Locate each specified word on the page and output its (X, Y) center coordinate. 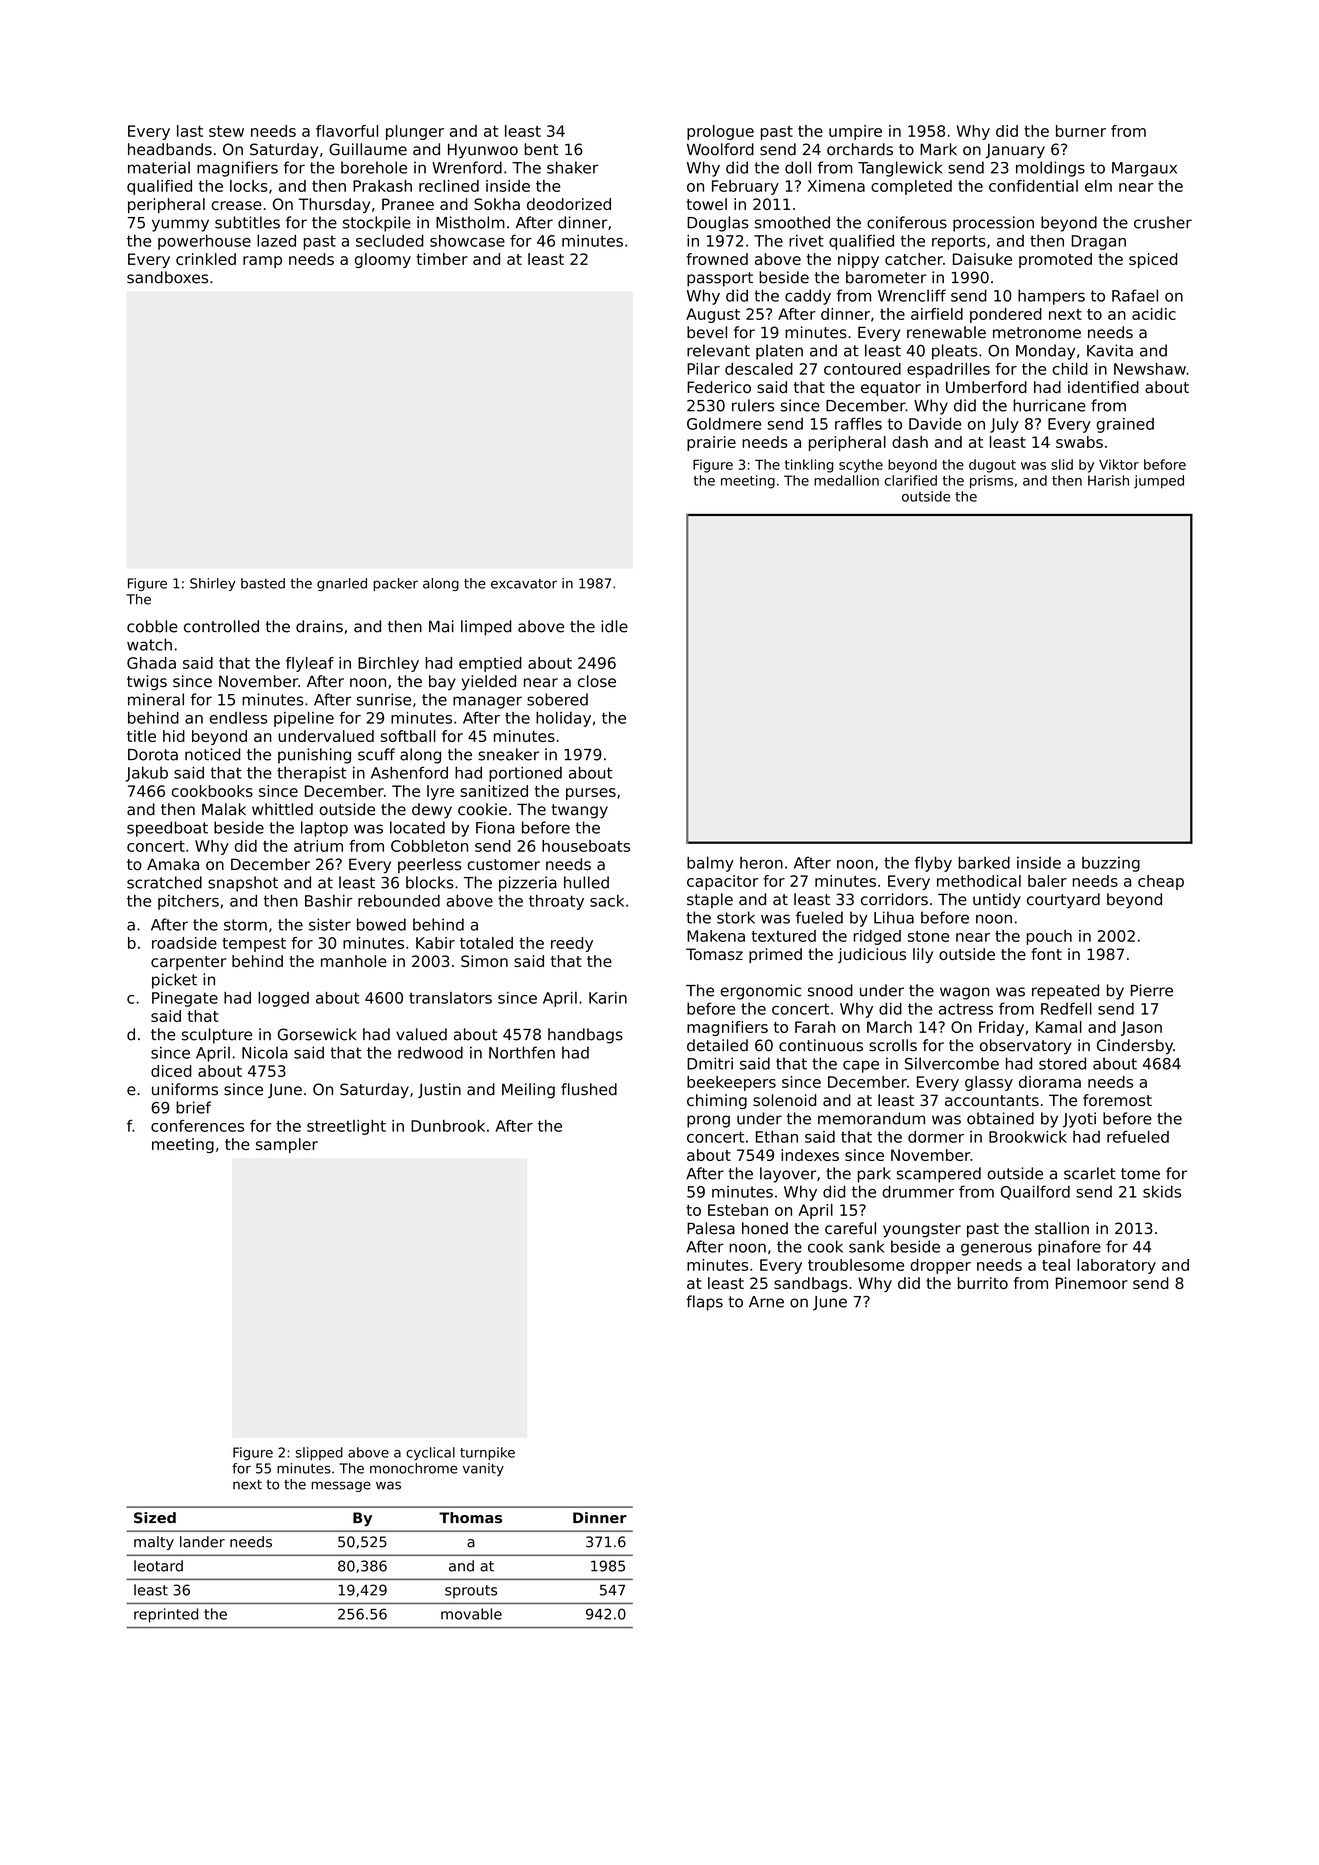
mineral (156, 699)
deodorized (569, 204)
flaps (704, 1303)
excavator (524, 584)
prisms (991, 482)
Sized (155, 1518)
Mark (938, 149)
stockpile (377, 224)
